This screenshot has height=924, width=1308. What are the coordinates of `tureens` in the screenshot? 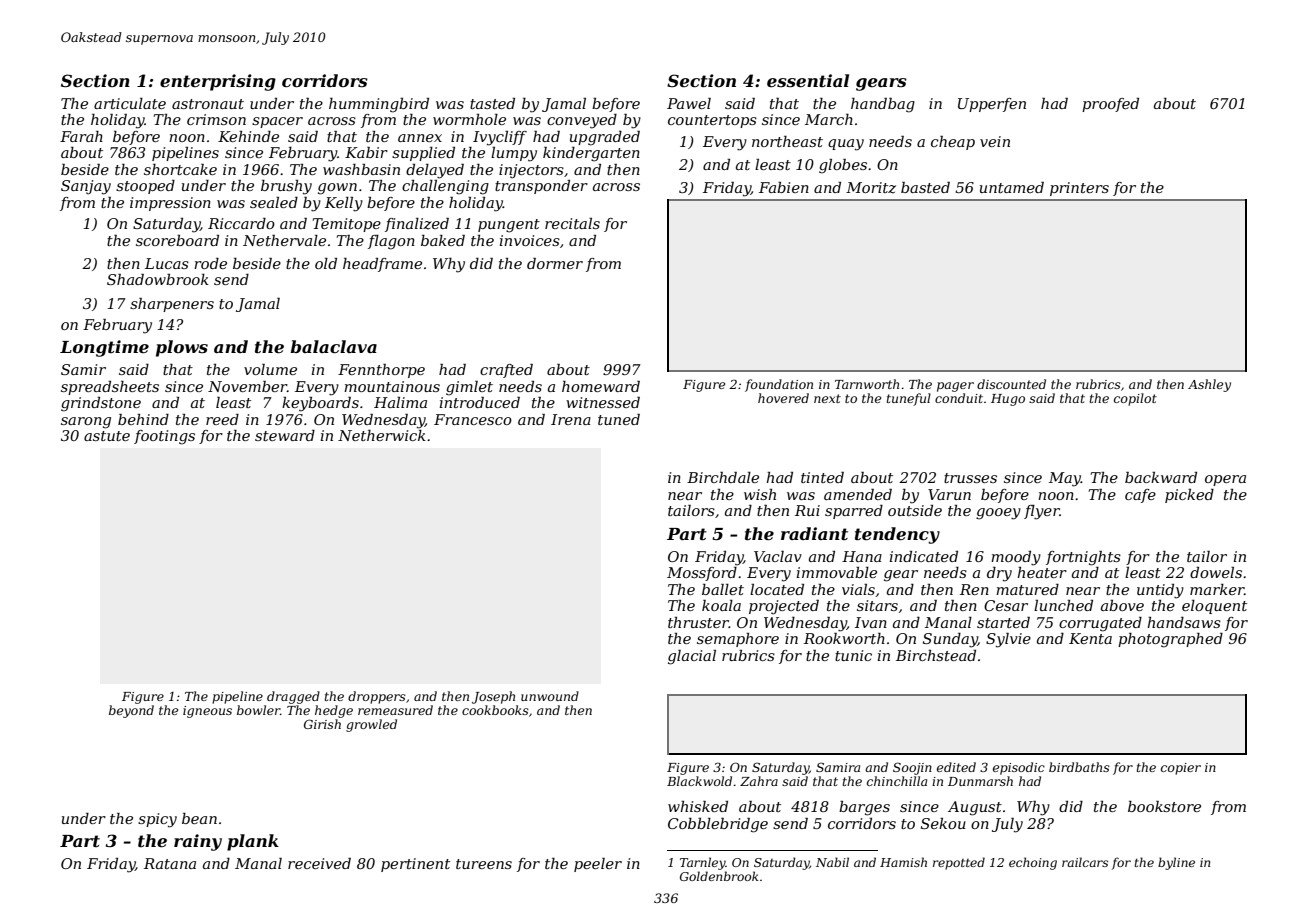 It's located at (484, 864).
